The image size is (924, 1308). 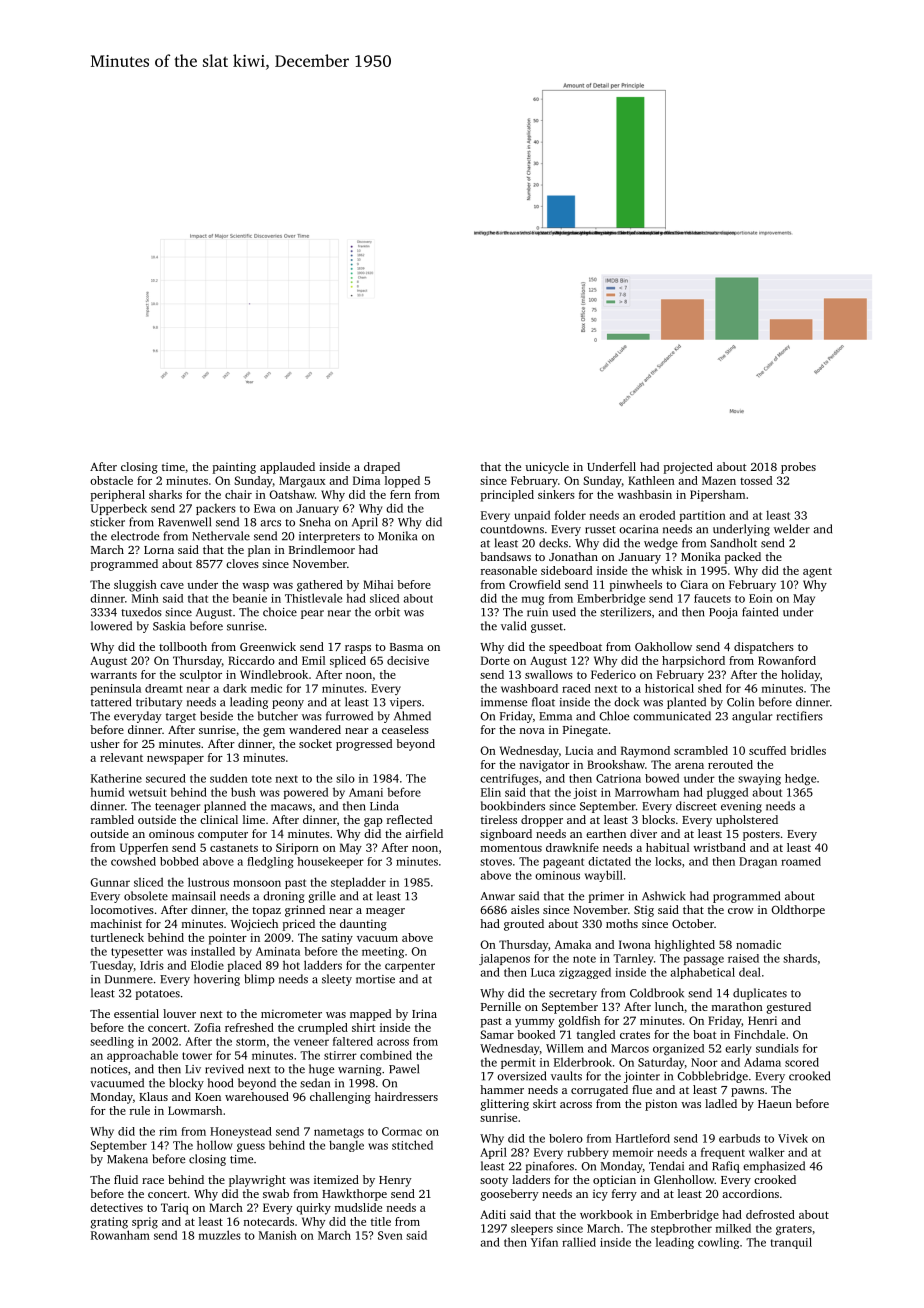 I want to click on painting, so click(x=234, y=468).
